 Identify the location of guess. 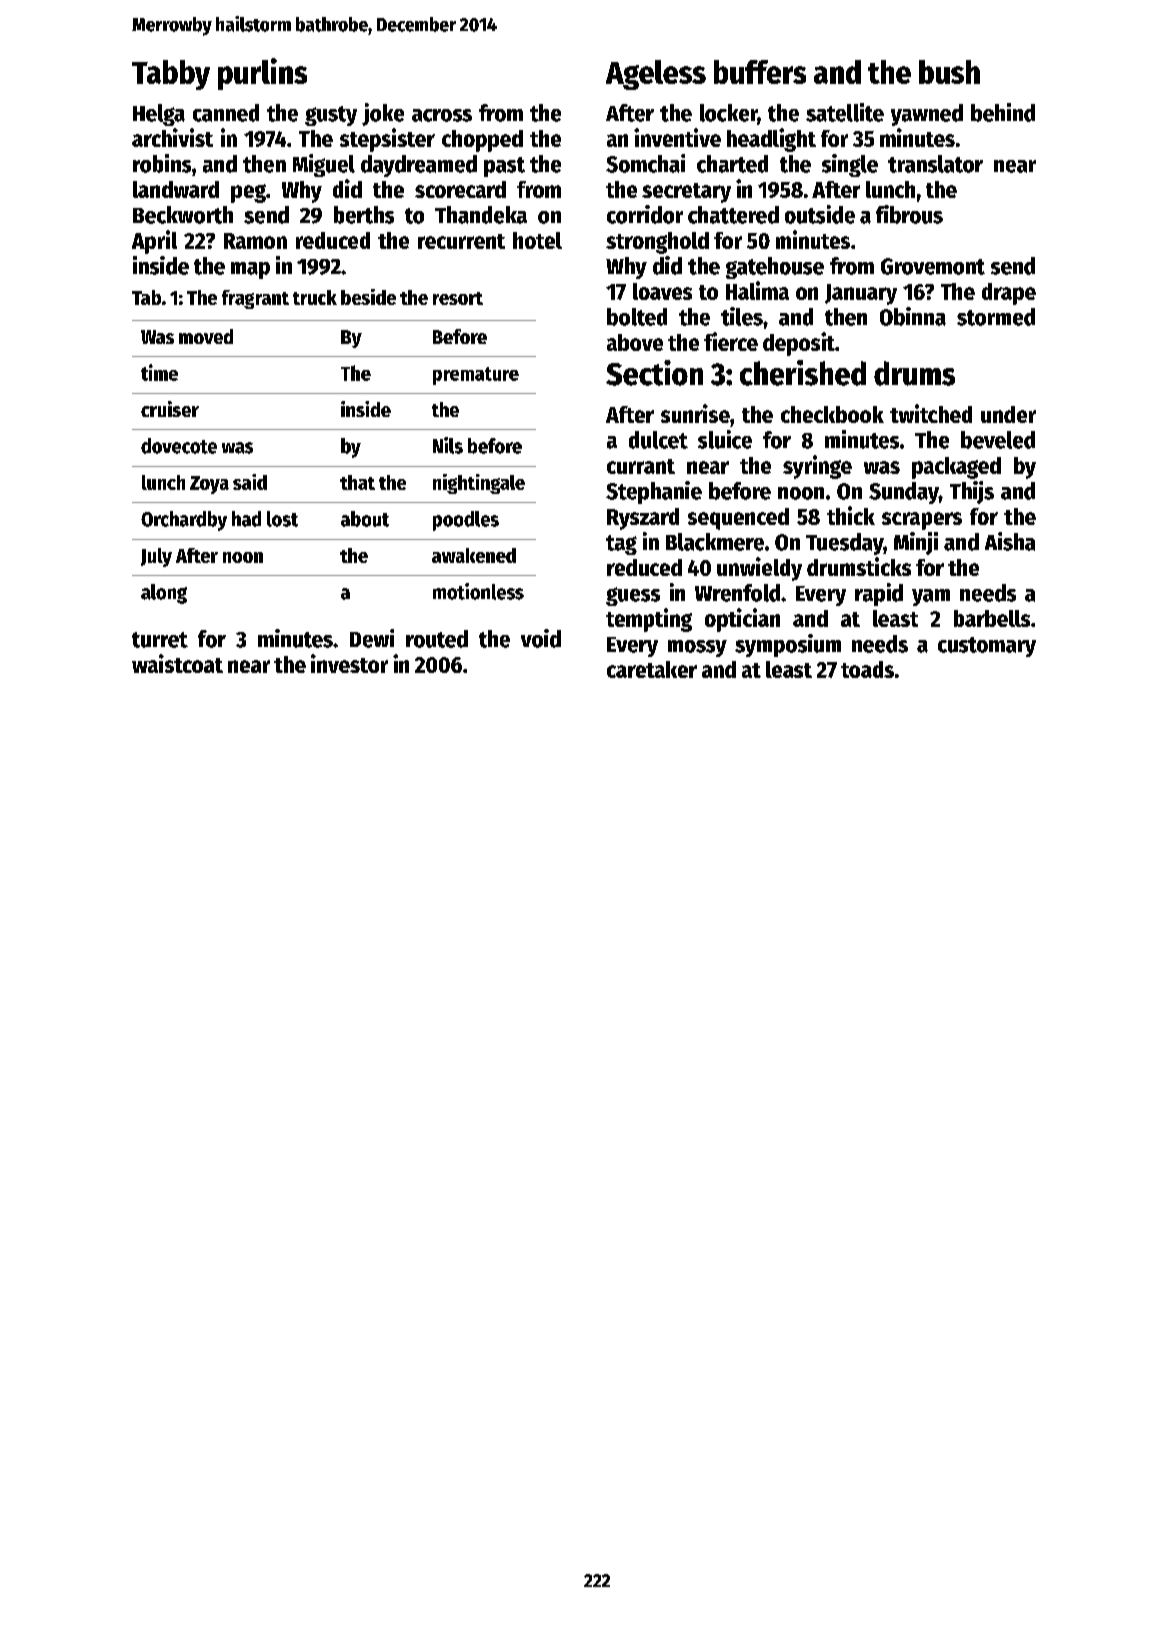
(633, 596).
